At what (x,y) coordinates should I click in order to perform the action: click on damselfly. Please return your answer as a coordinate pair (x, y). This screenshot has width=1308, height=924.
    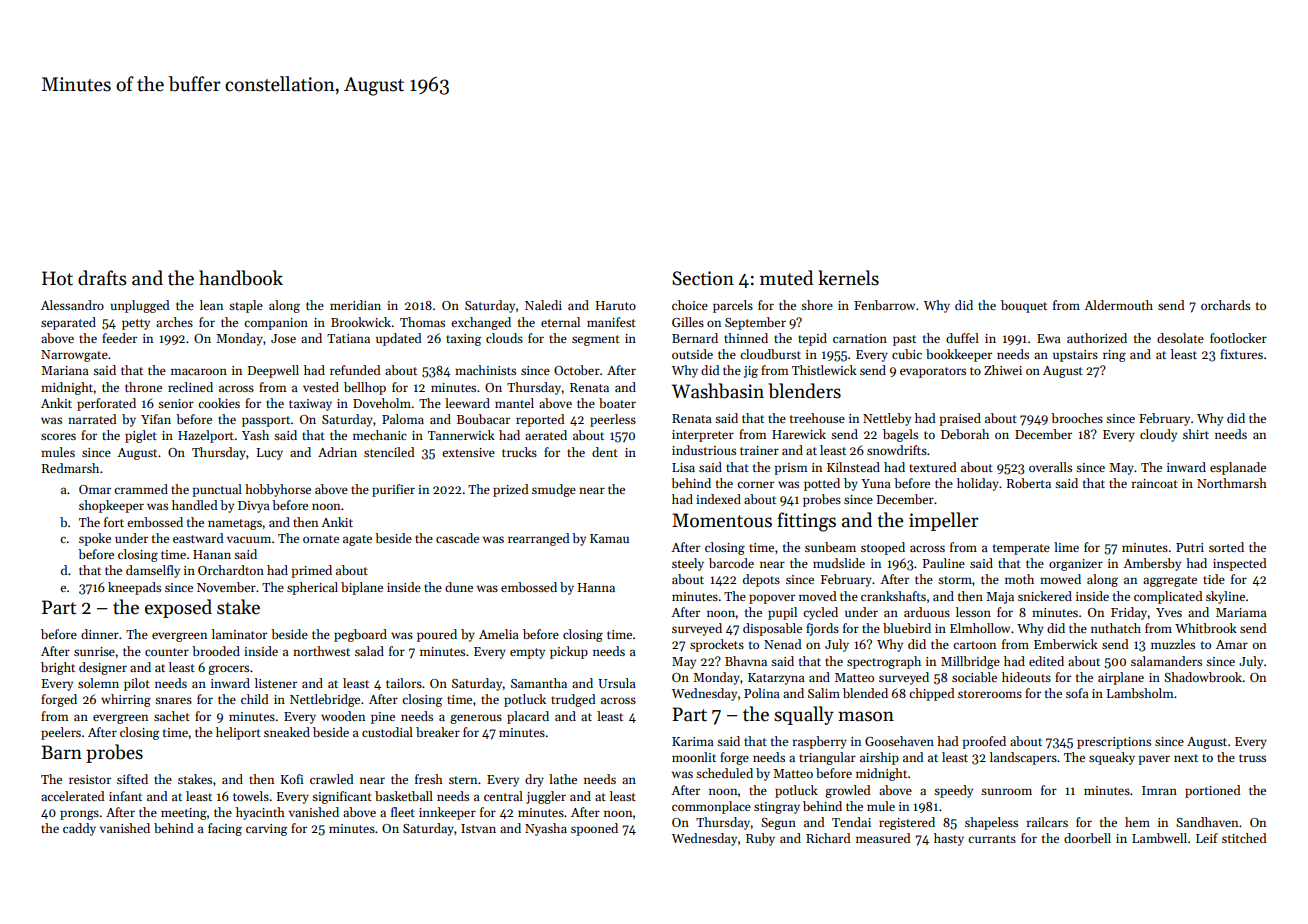
    Looking at the image, I should click on (153, 571).
